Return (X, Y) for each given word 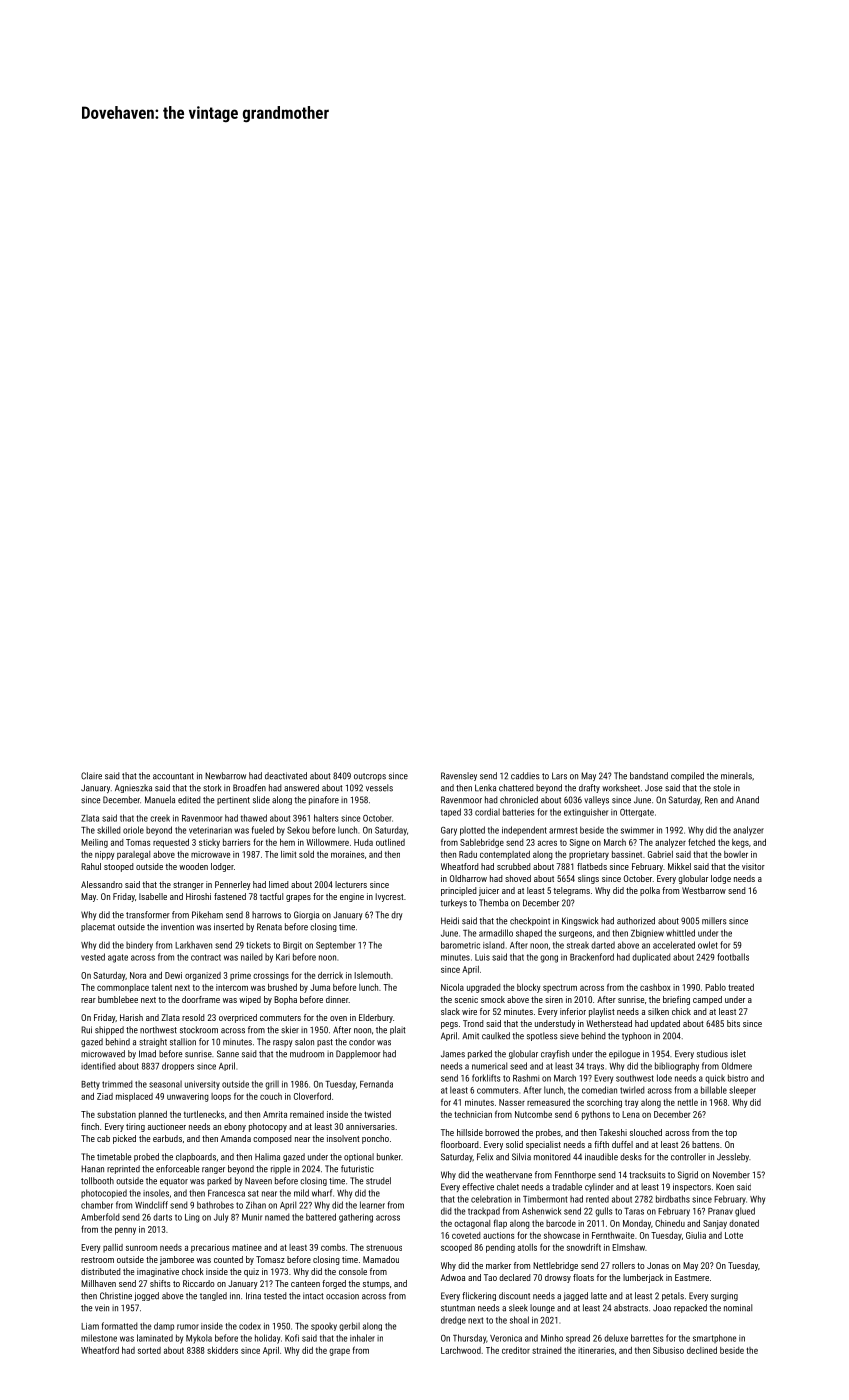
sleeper (742, 1091)
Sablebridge (482, 843)
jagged (576, 1296)
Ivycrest (389, 897)
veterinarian (210, 830)
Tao (490, 1277)
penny (125, 1231)
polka (650, 891)
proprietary (589, 855)
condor (362, 1042)
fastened (230, 896)
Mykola (199, 1339)
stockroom (199, 1030)
